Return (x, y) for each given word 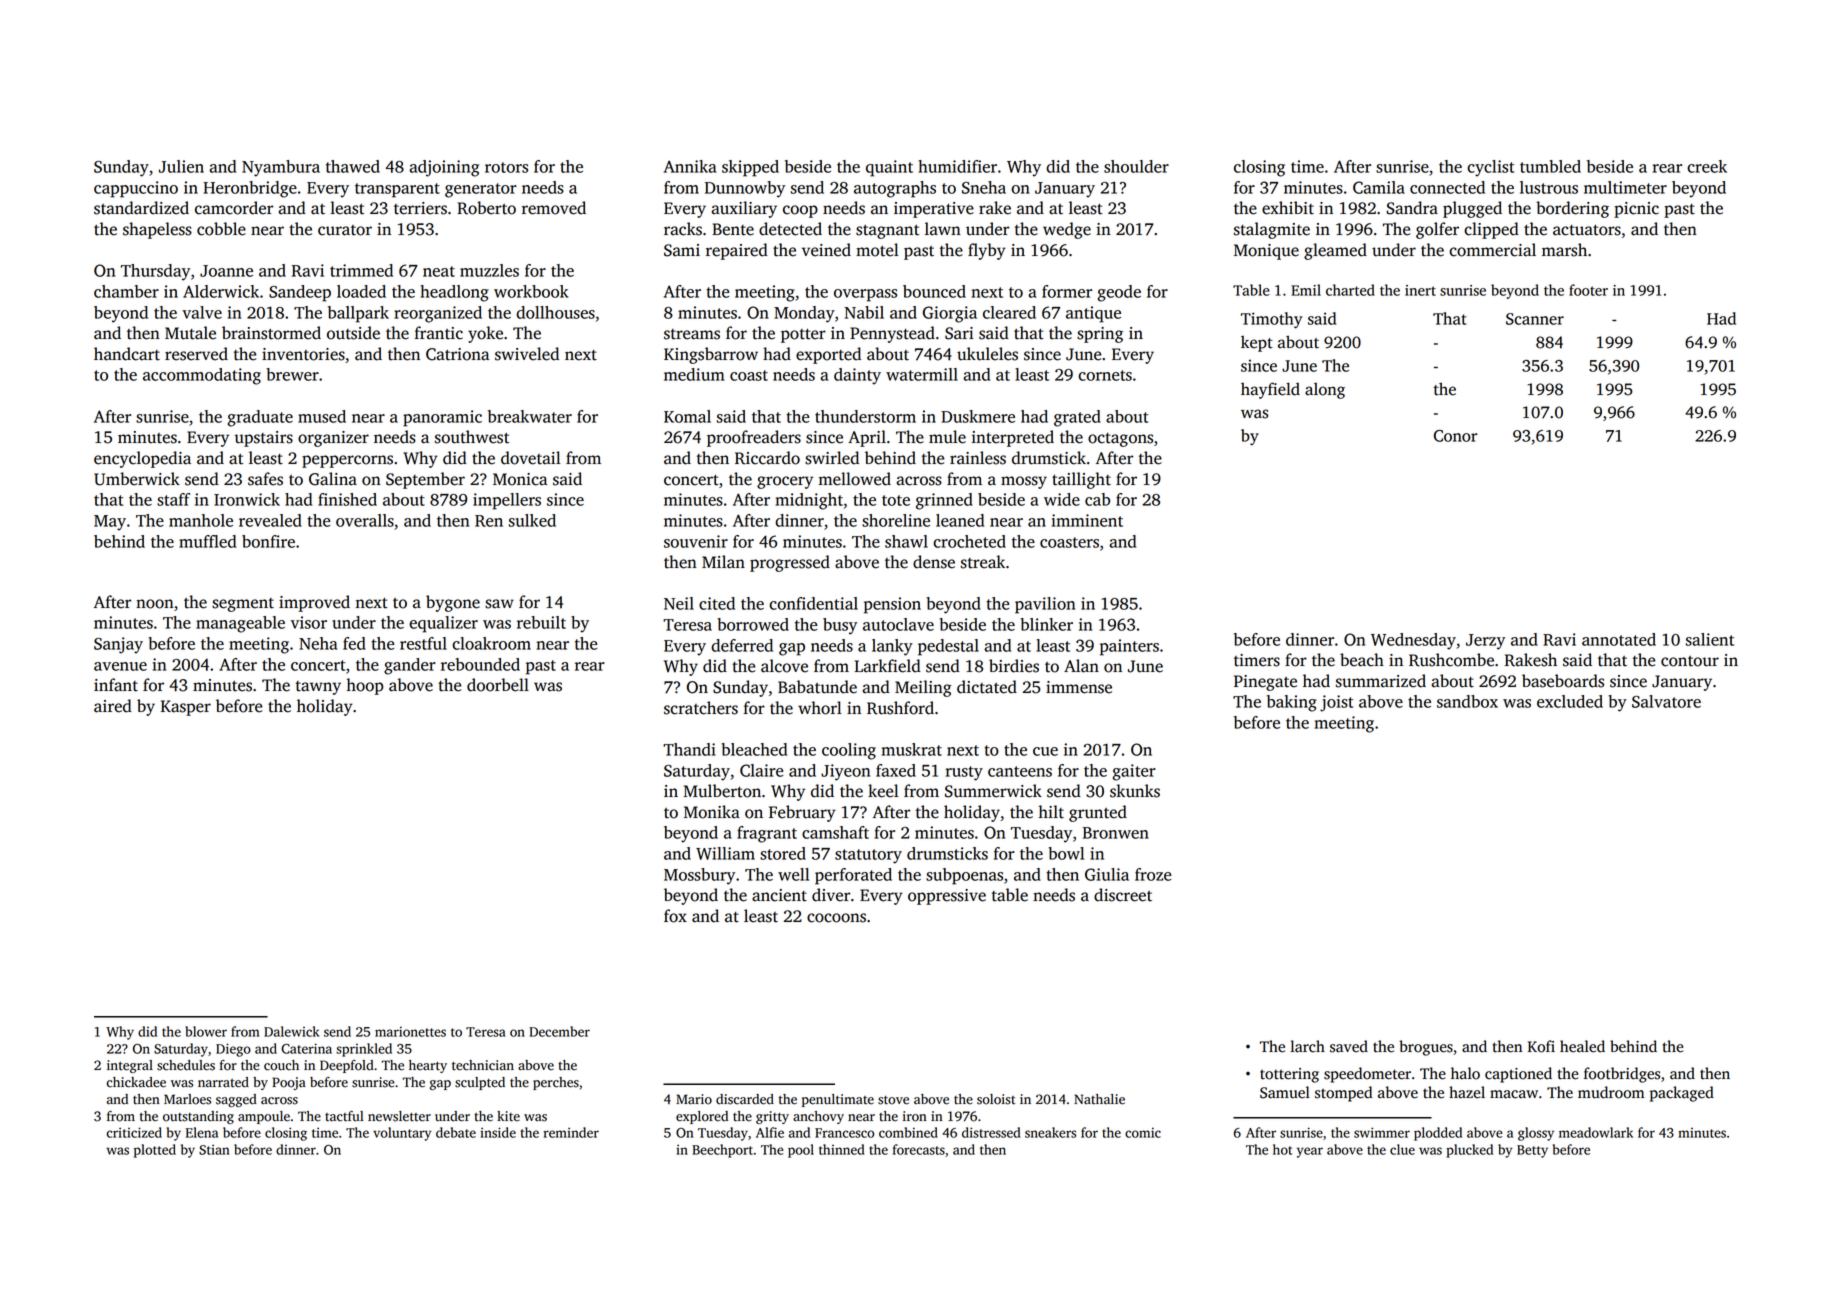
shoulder (1136, 166)
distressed (991, 1132)
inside (498, 1132)
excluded (1570, 701)
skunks (1135, 791)
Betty (1532, 1151)
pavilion (1045, 605)
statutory (868, 856)
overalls (365, 520)
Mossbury (699, 876)
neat (439, 271)
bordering (1572, 209)
